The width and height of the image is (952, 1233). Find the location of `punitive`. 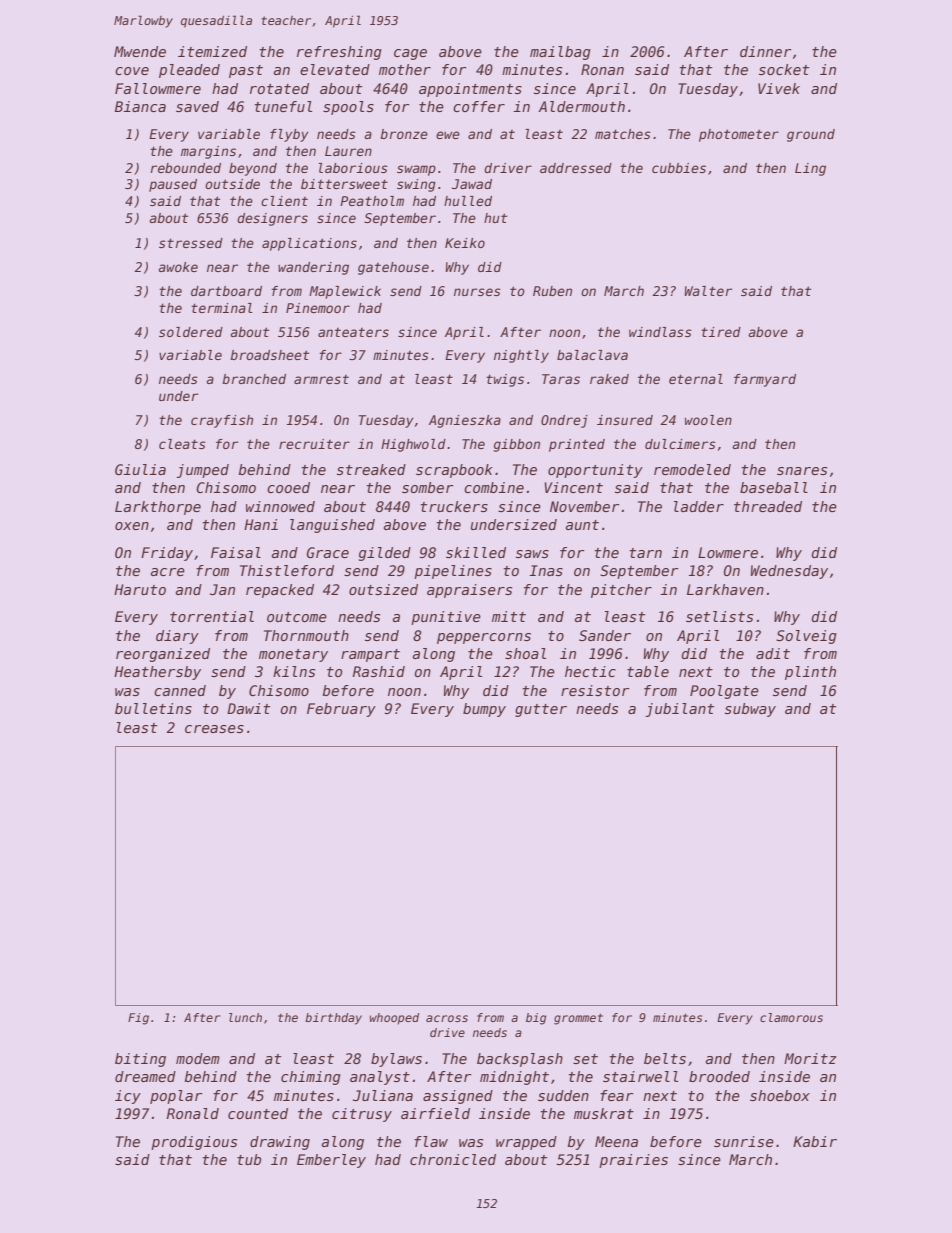

punitive is located at coordinates (446, 618).
